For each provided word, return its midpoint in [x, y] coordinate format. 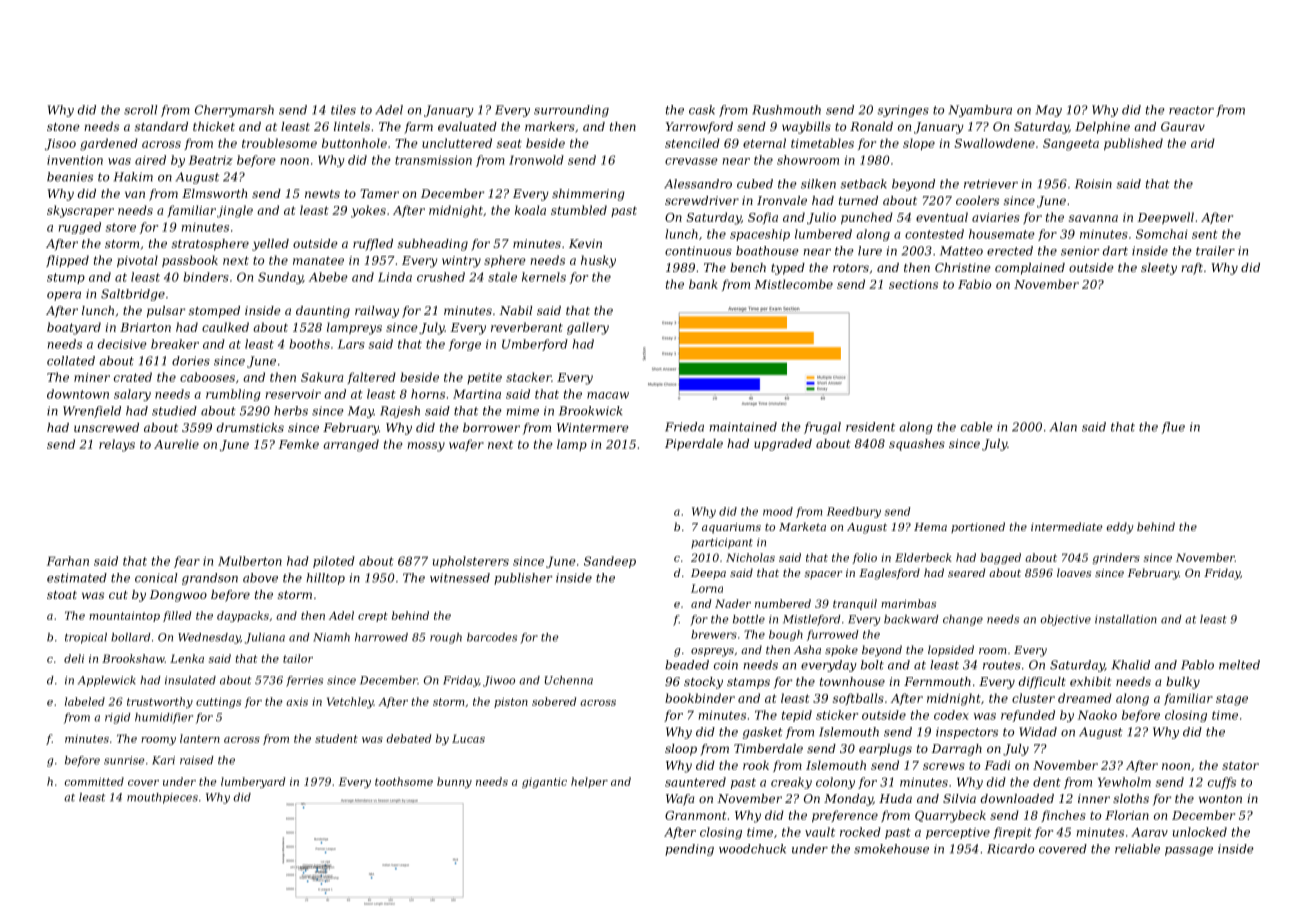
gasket [763, 733]
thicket [214, 126]
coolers [977, 200]
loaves [1074, 572]
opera [64, 296]
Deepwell [1166, 218]
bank [703, 284]
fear [187, 562]
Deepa [708, 574]
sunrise [124, 760]
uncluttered [457, 143]
